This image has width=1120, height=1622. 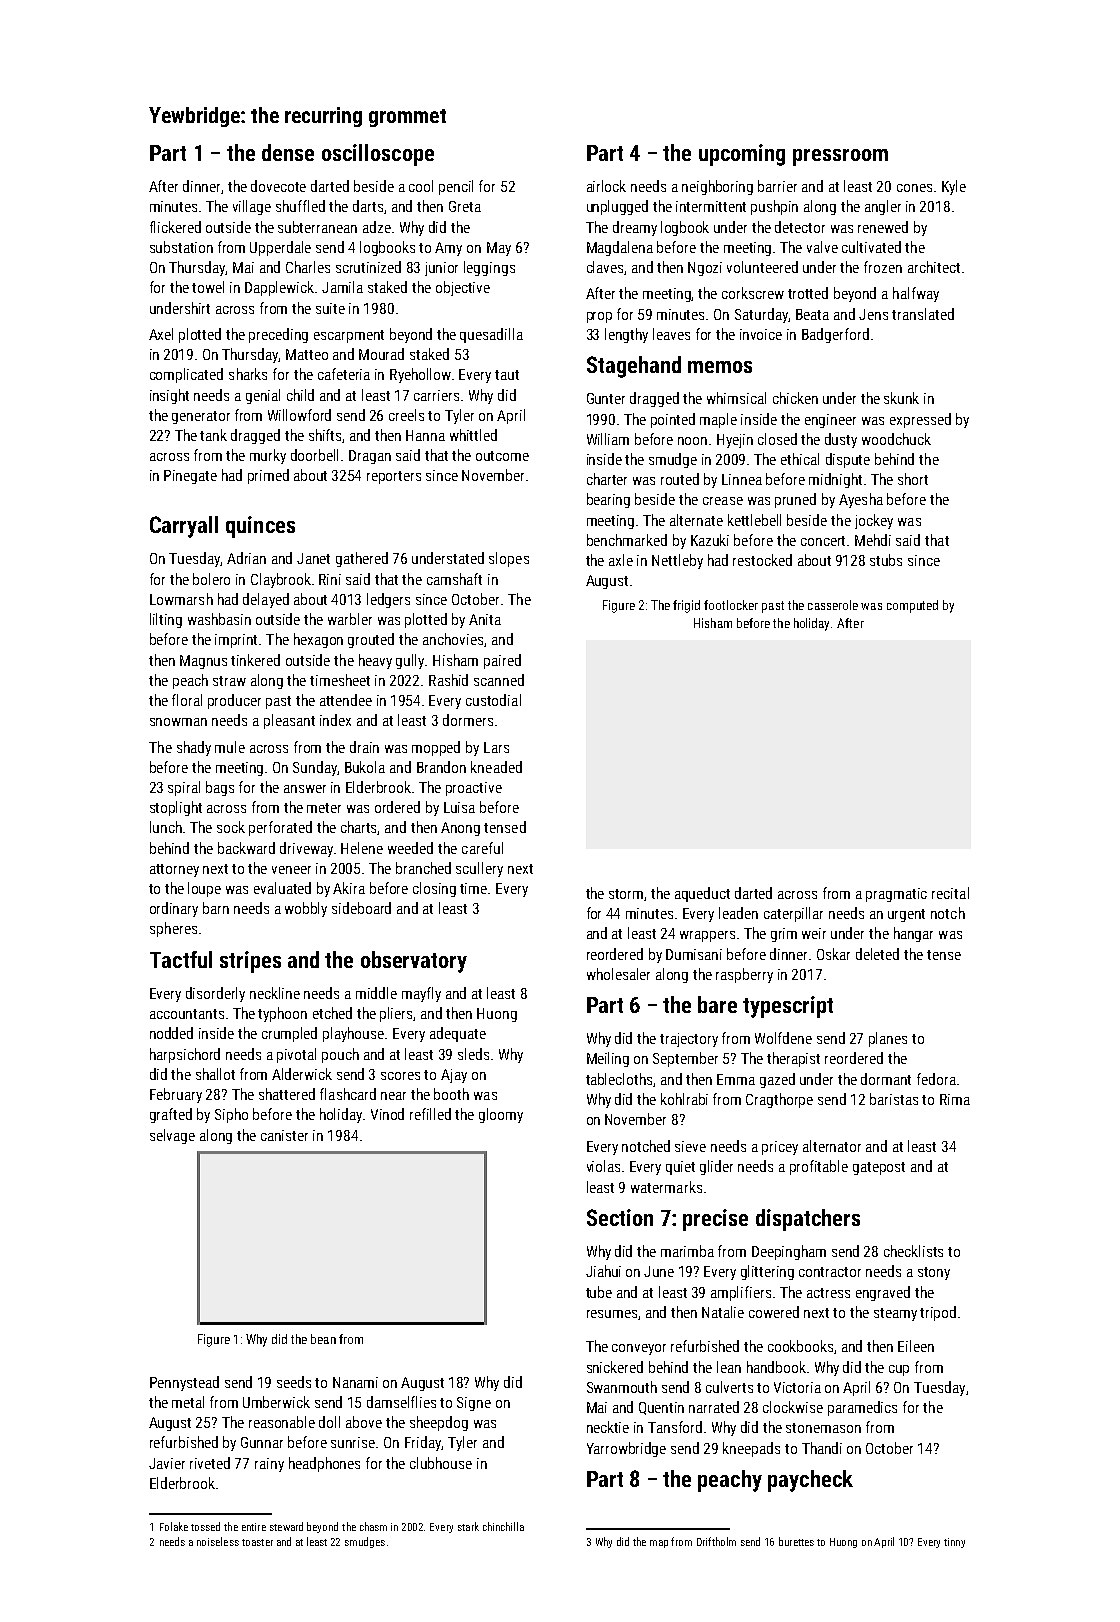 What do you see at coordinates (178, 722) in the image?
I see `snowman` at bounding box center [178, 722].
